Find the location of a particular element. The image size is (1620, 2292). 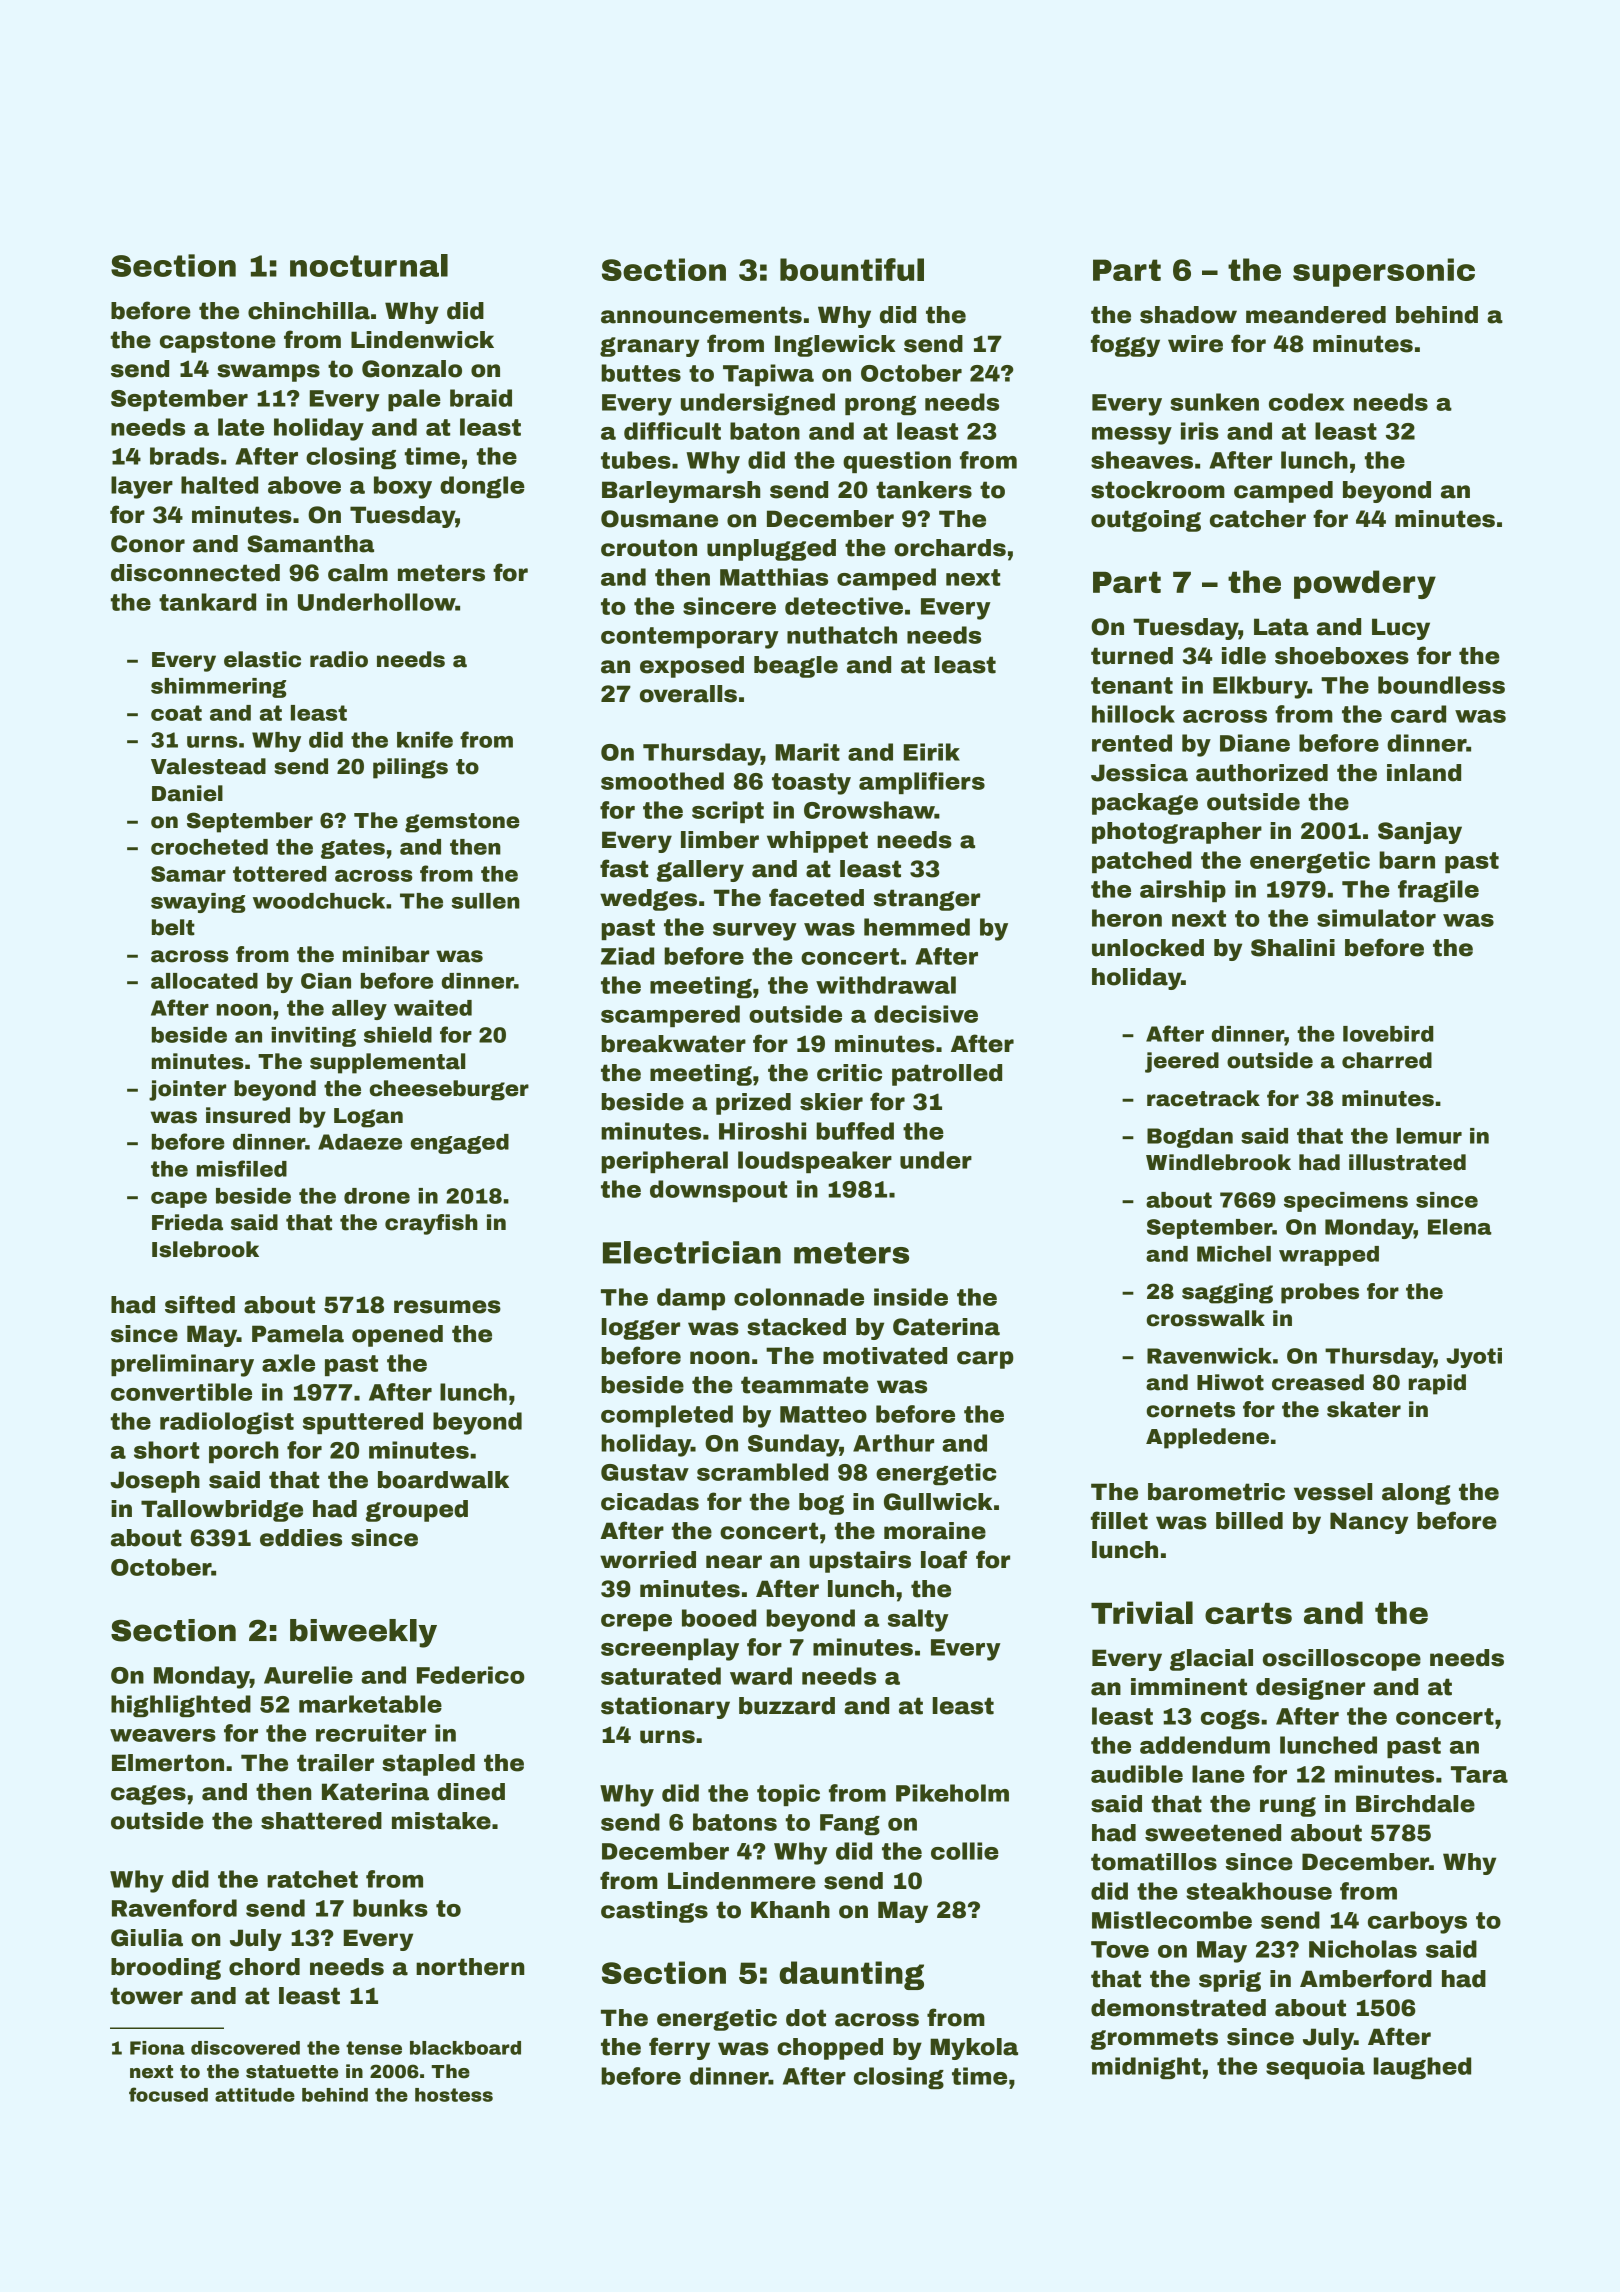

Joseph is located at coordinates (155, 1482).
